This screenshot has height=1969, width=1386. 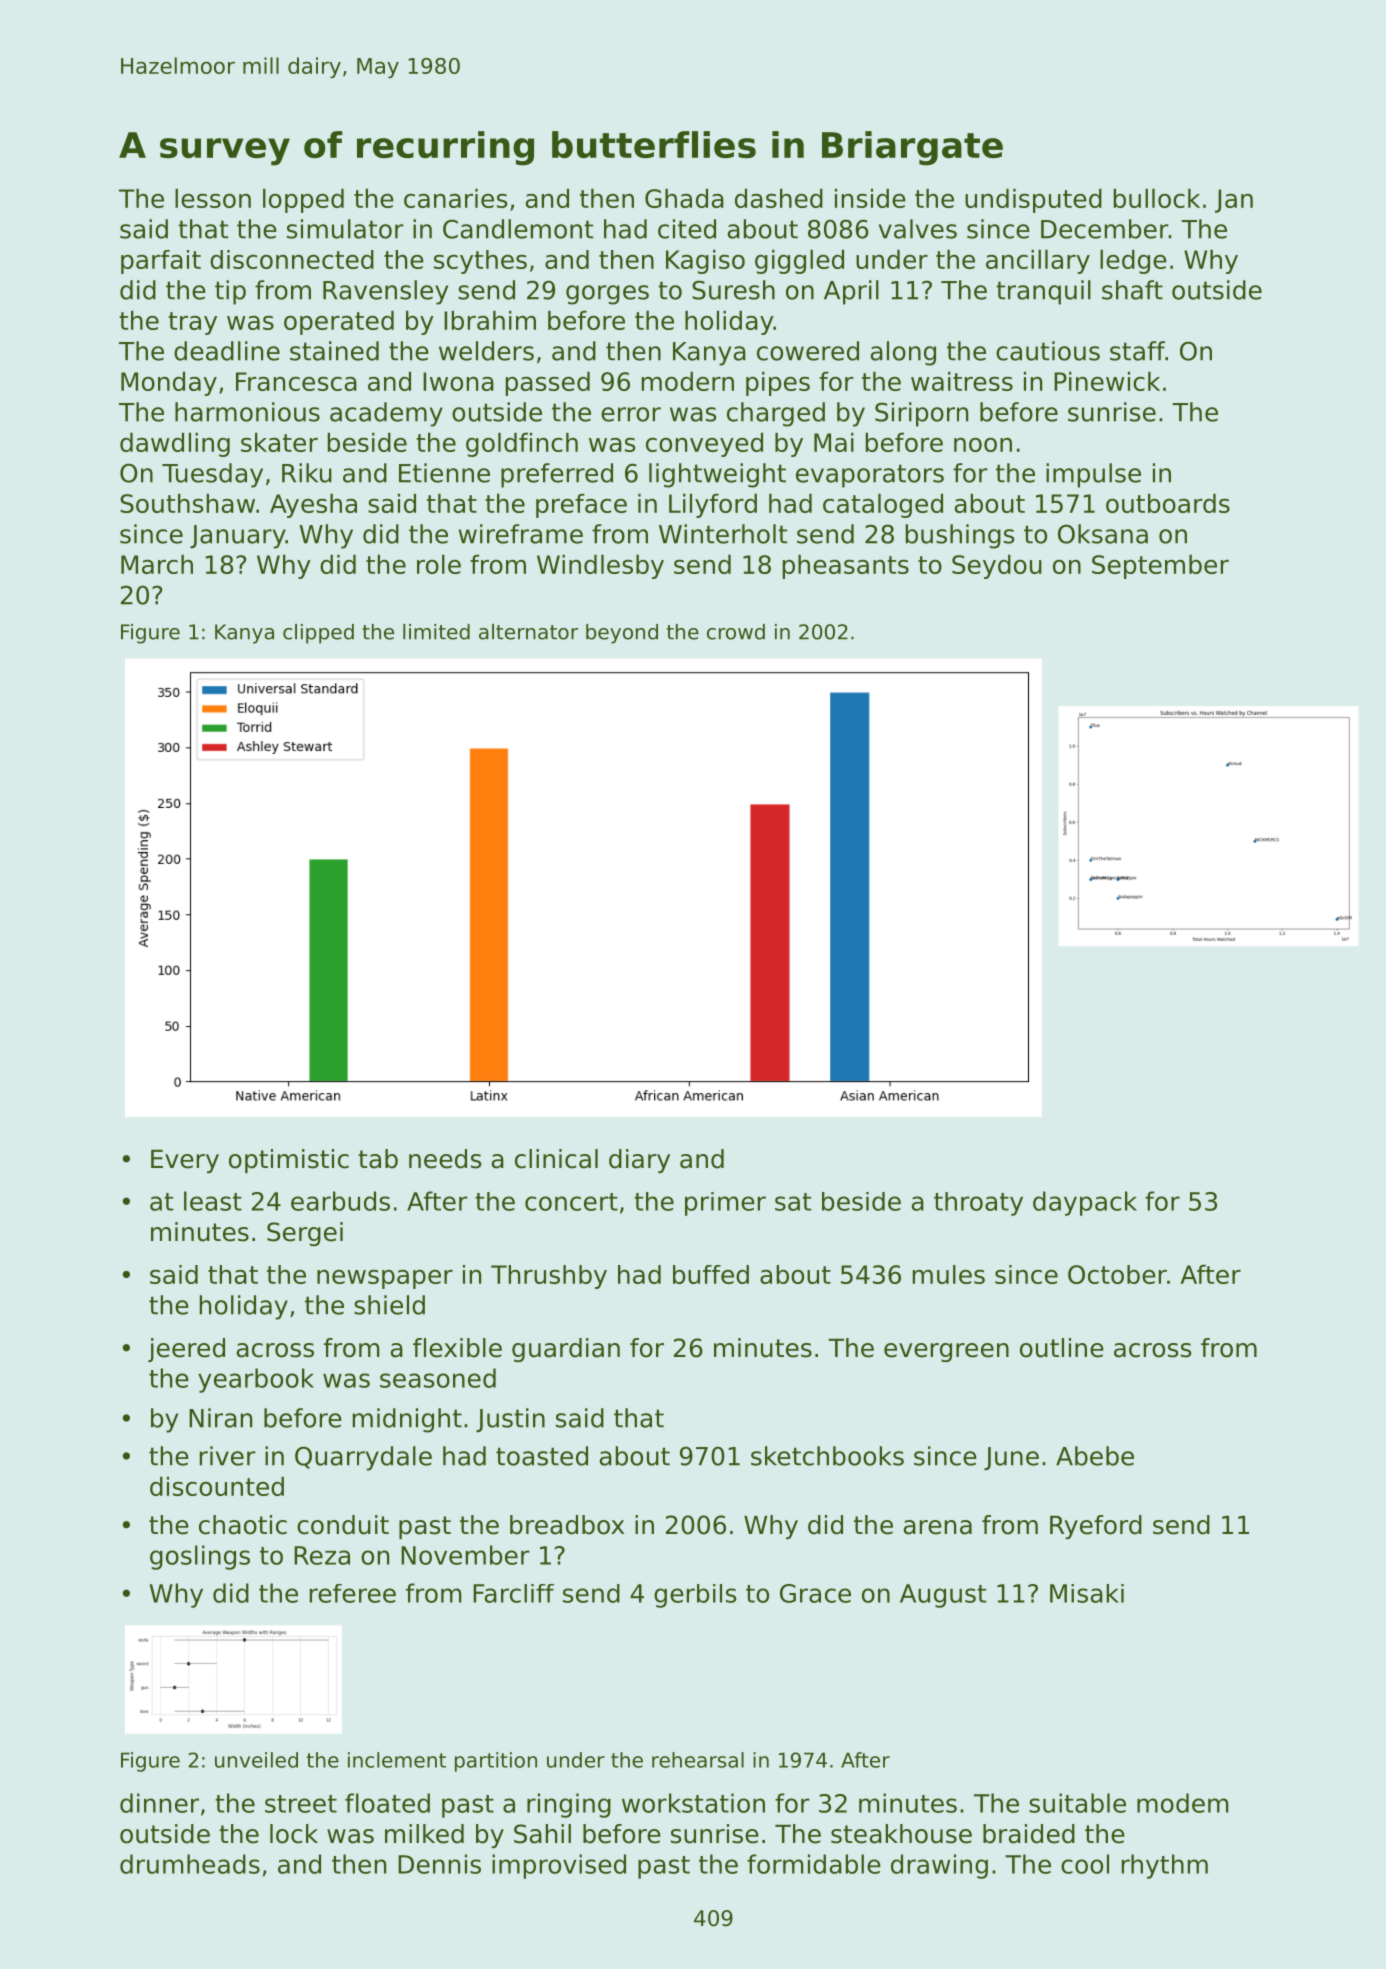 I want to click on role, so click(x=439, y=564).
